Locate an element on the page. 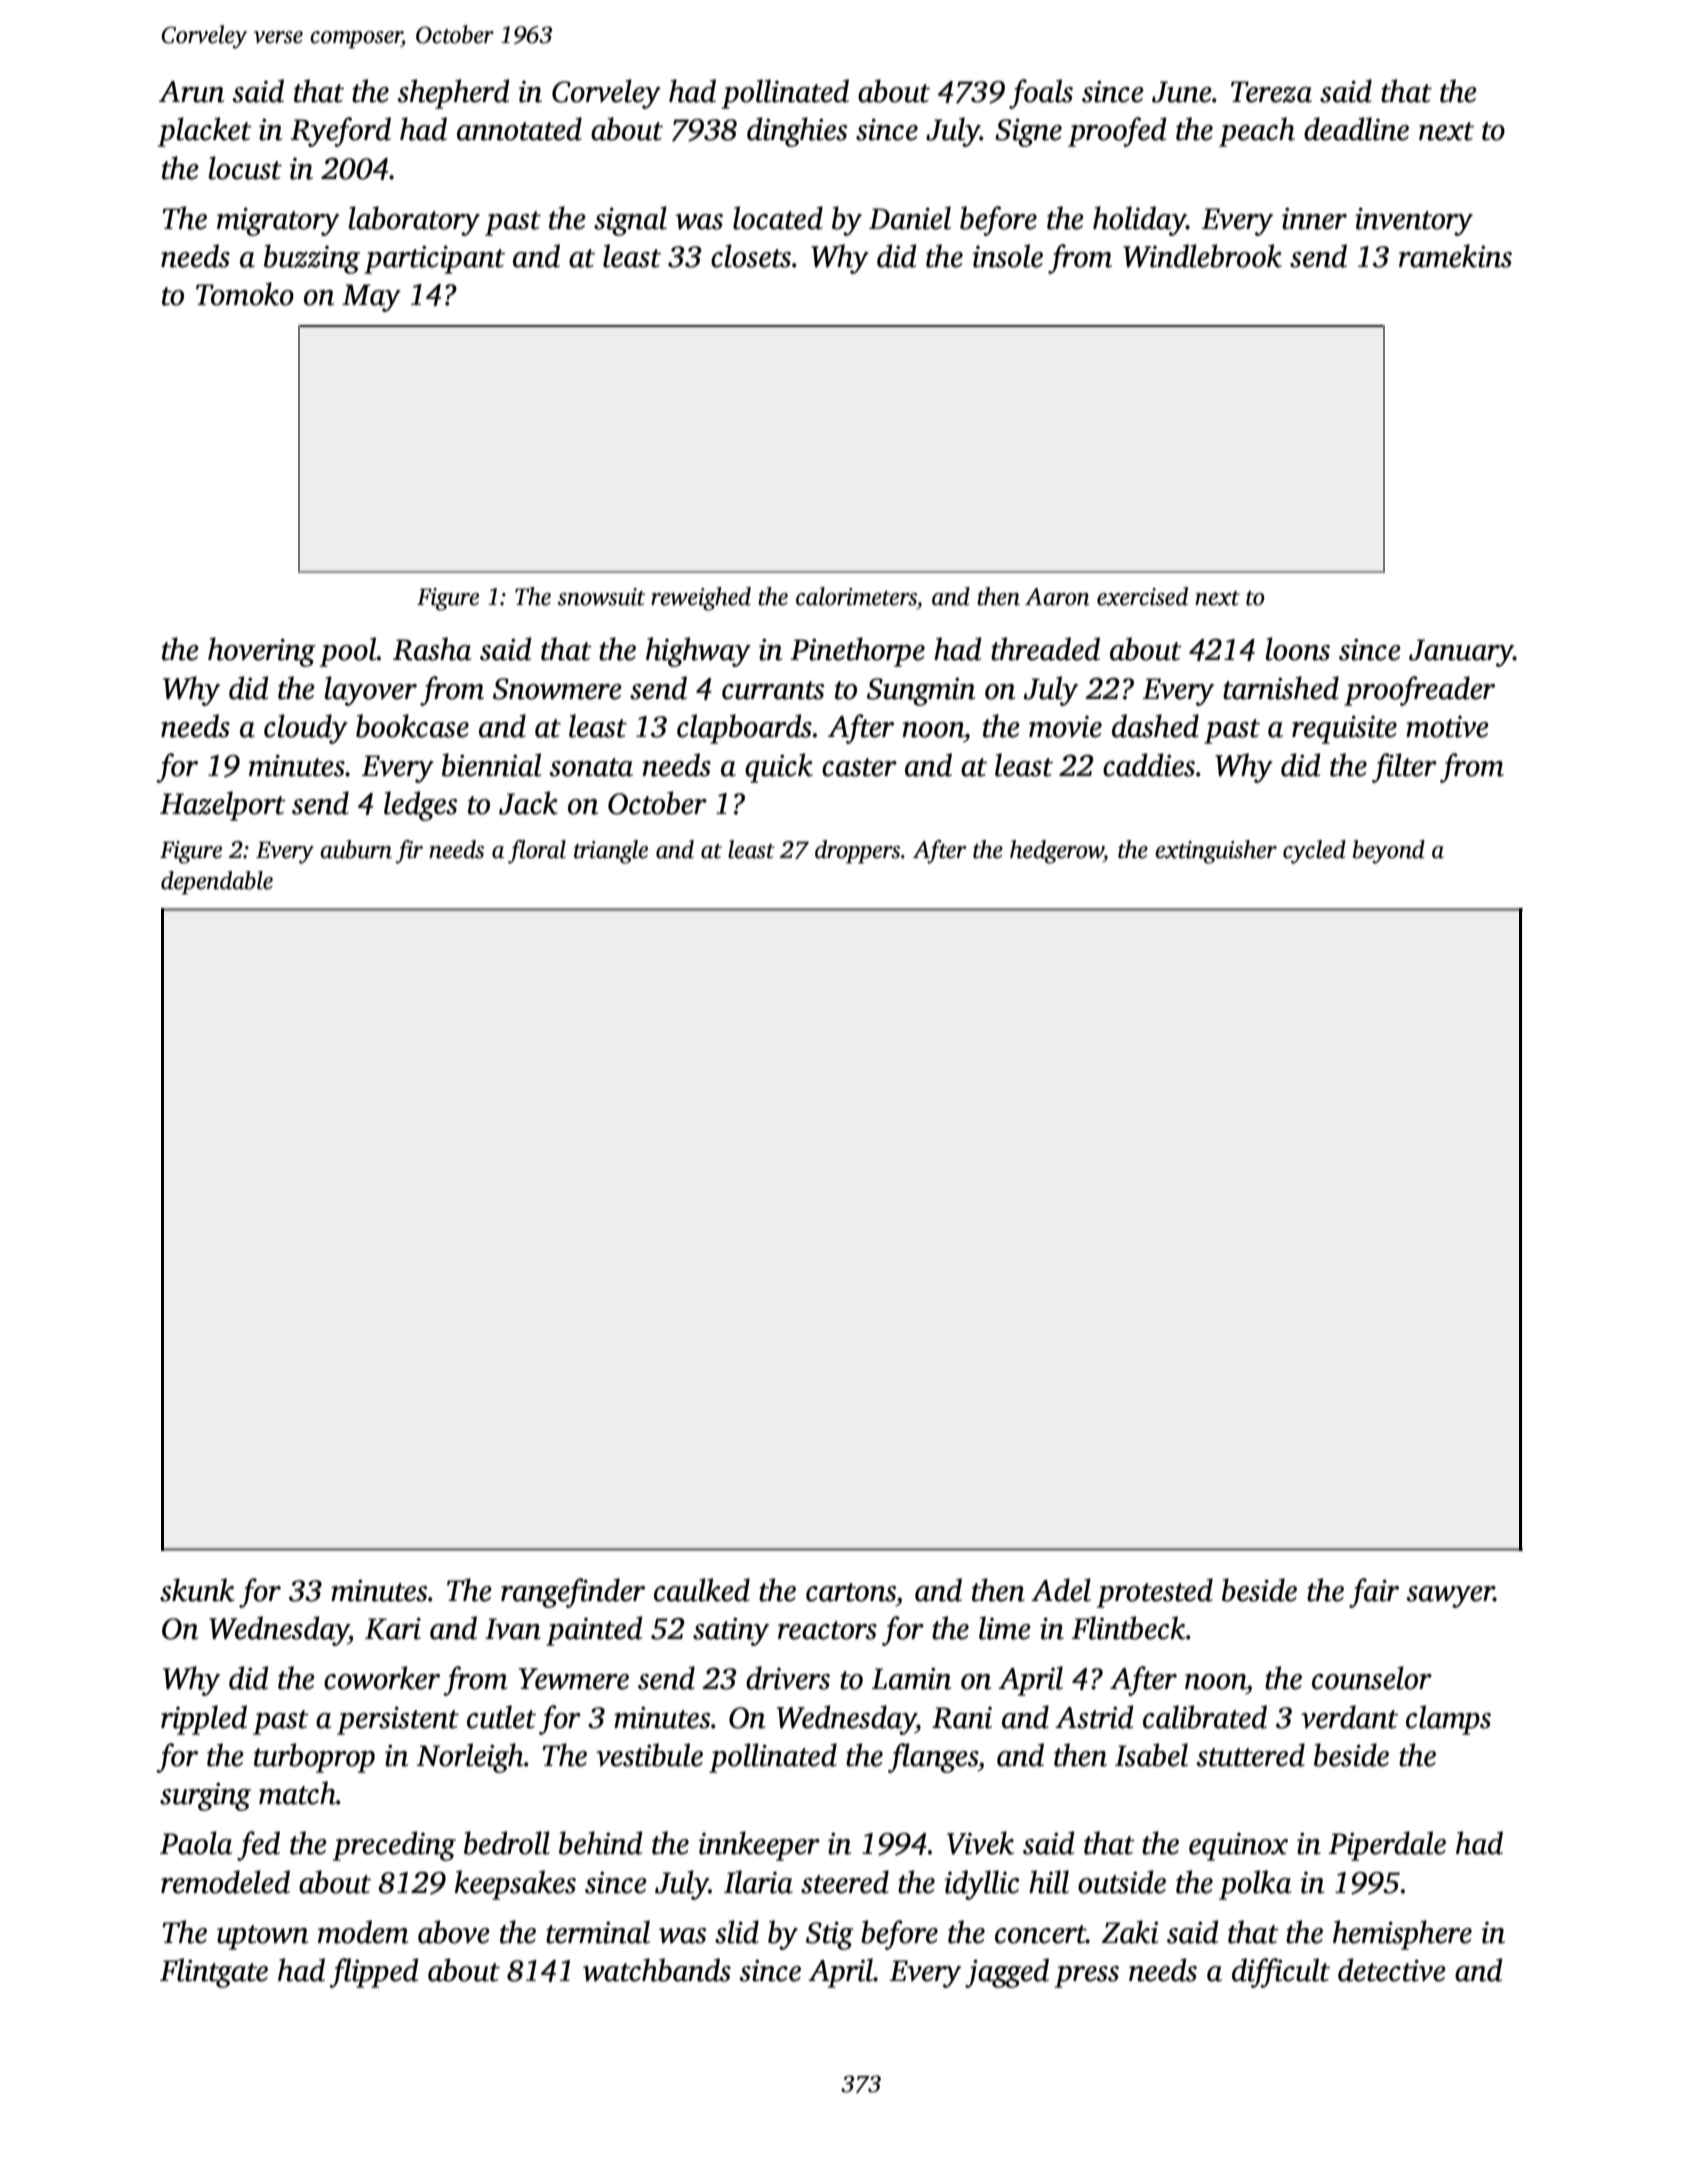 This document has height=2178, width=1683. signal is located at coordinates (630, 221).
